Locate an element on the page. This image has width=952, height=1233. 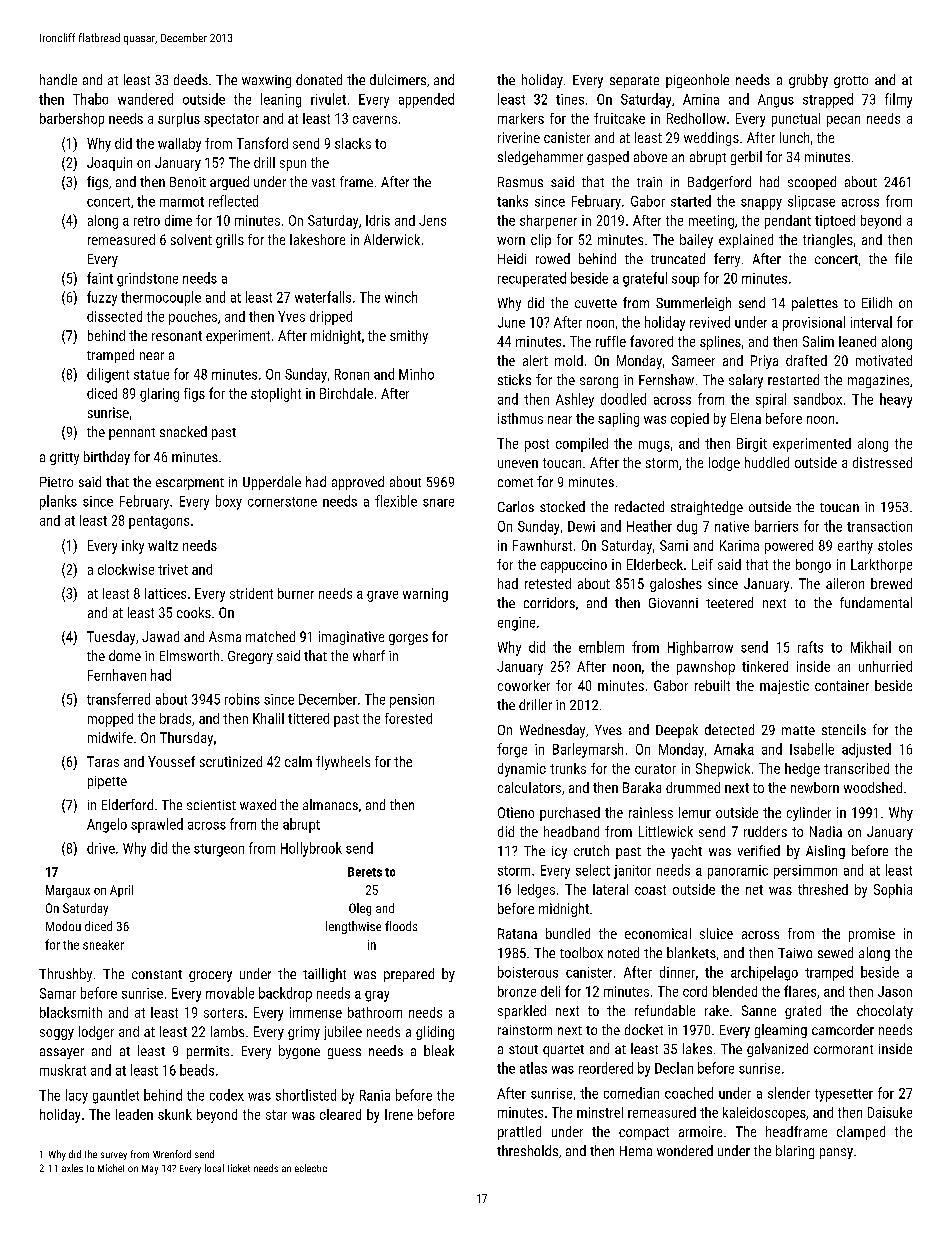
Tuesday is located at coordinates (111, 638).
